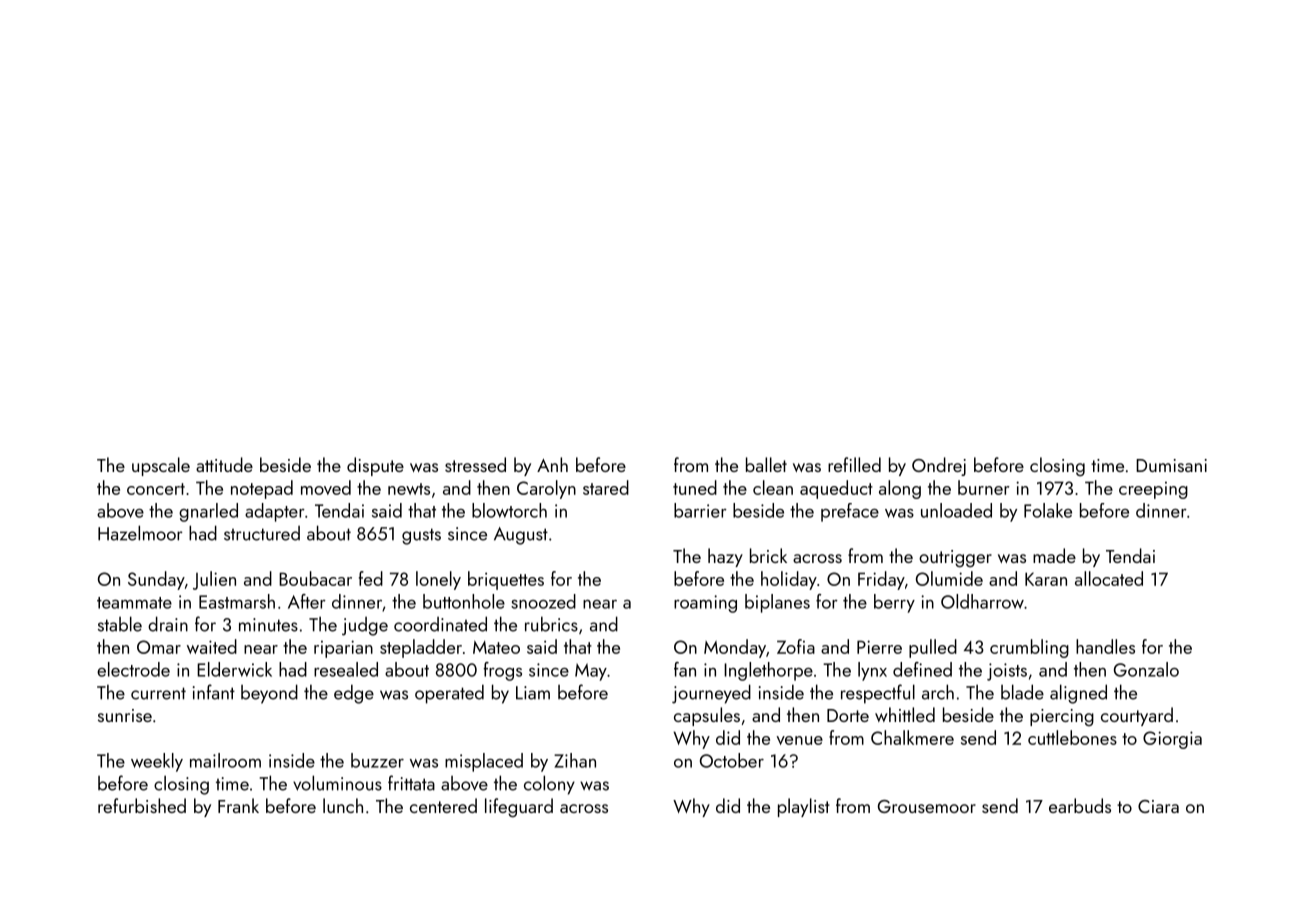 Image resolution: width=1308 pixels, height=924 pixels. Describe the element at coordinates (1078, 694) in the screenshot. I see `aligned` at that location.
